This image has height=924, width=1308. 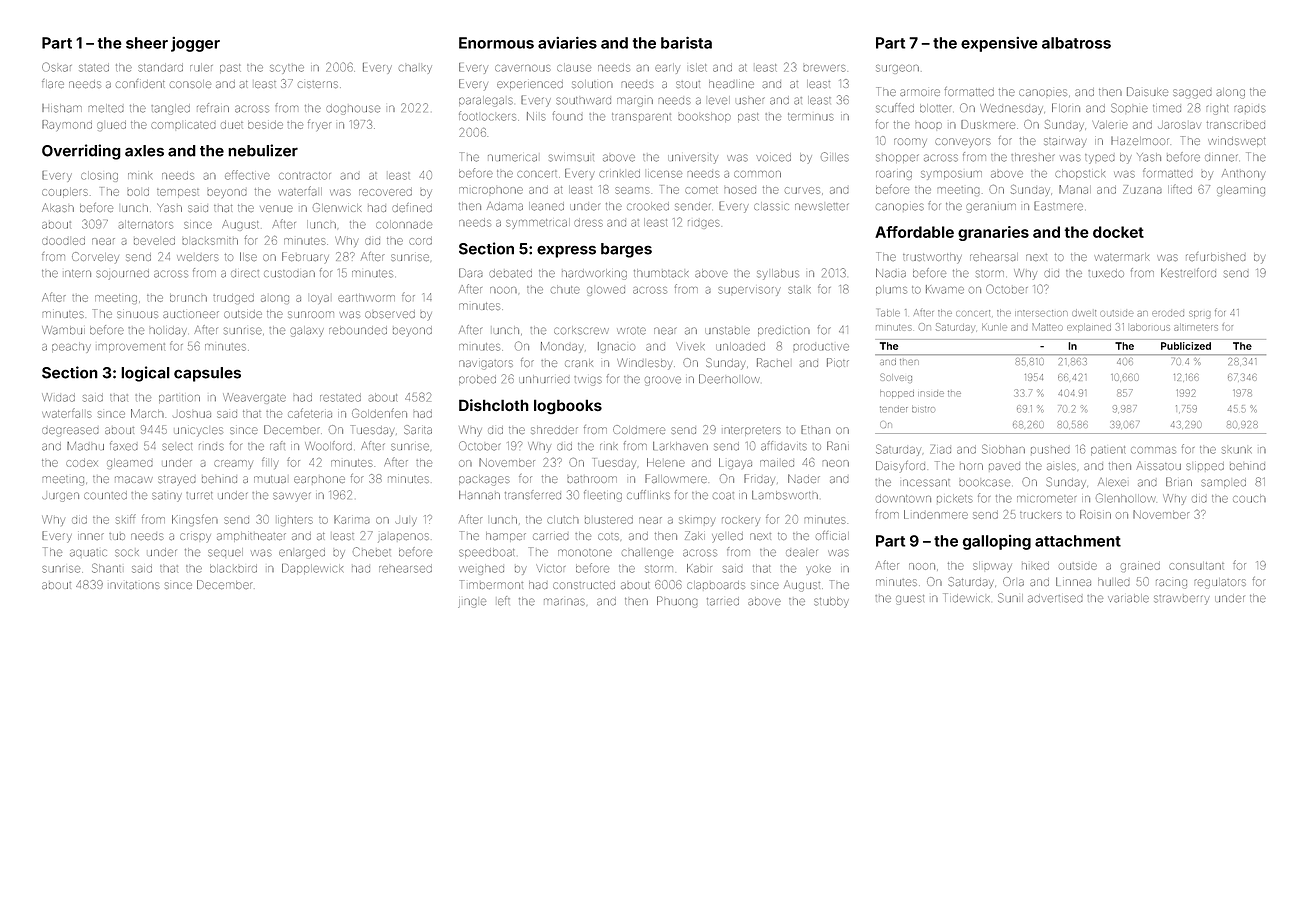 What do you see at coordinates (88, 553) in the image?
I see `aquatic` at bounding box center [88, 553].
